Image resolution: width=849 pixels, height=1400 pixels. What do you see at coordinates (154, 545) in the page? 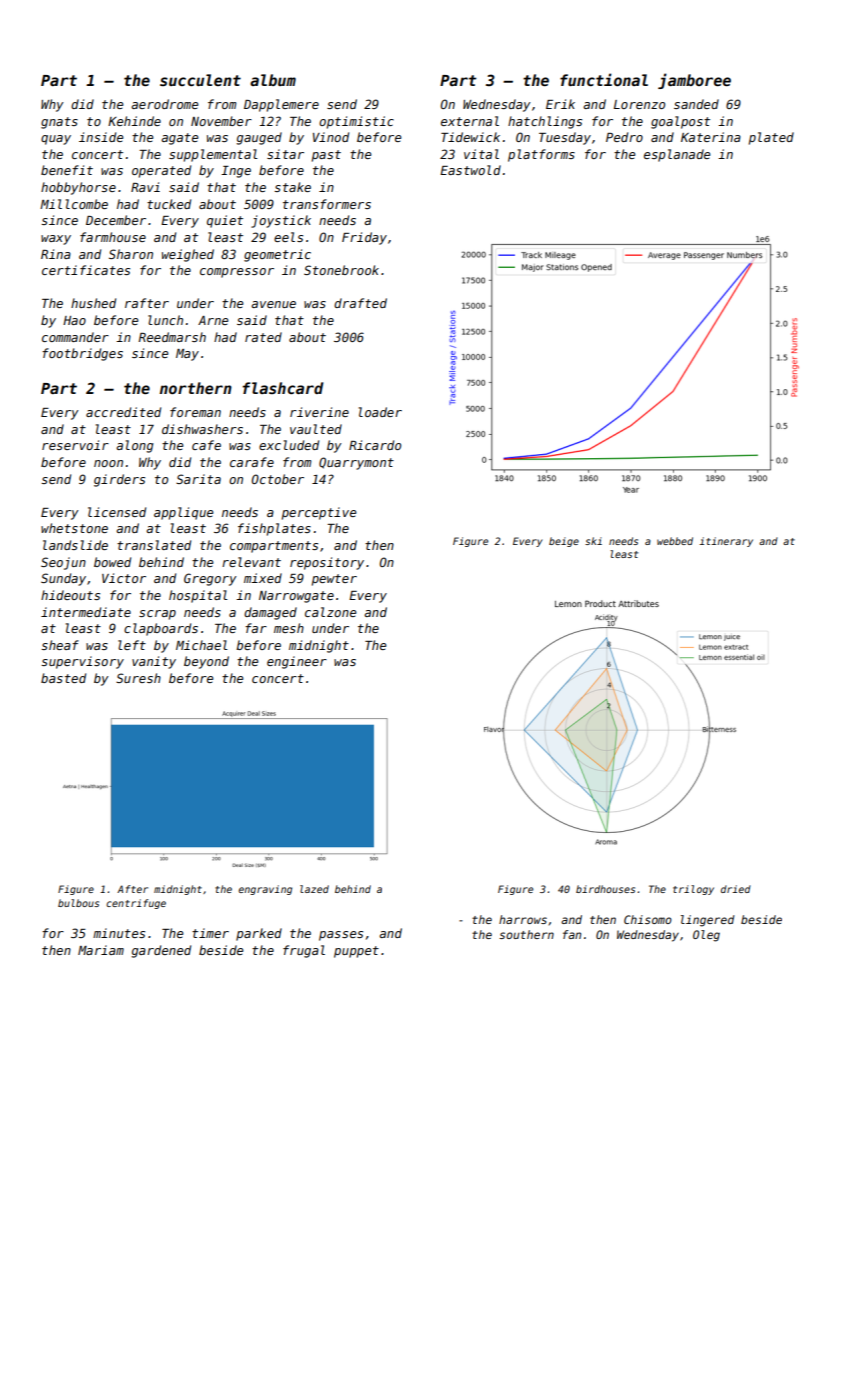
I see `translated` at bounding box center [154, 545].
